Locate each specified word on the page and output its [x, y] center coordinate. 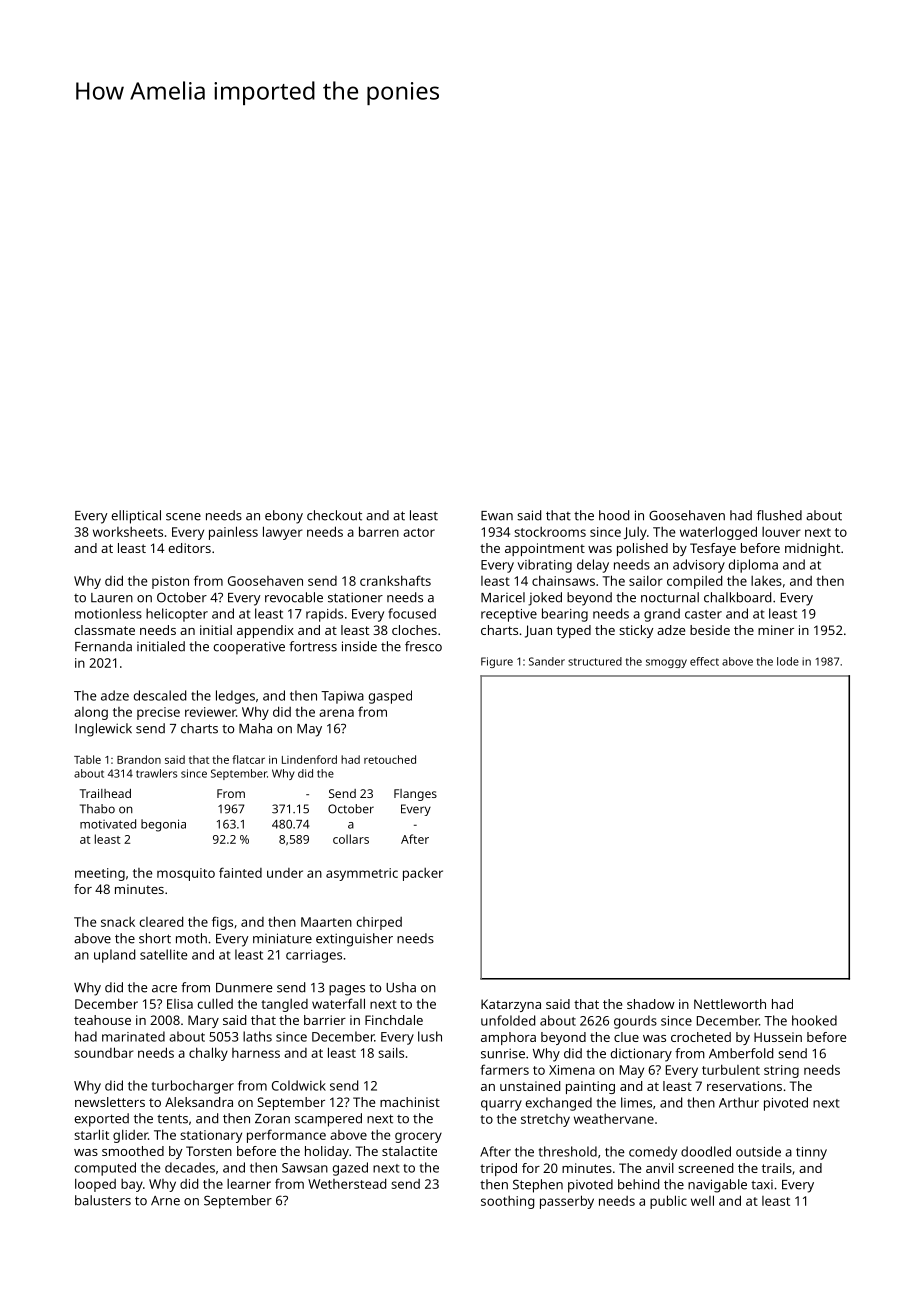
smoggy [666, 663]
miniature [282, 938]
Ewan [497, 516]
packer [423, 874]
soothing [507, 1202]
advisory [699, 566]
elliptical [136, 517]
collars [351, 839]
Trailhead [105, 793]
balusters [103, 1200]
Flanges [415, 795]
